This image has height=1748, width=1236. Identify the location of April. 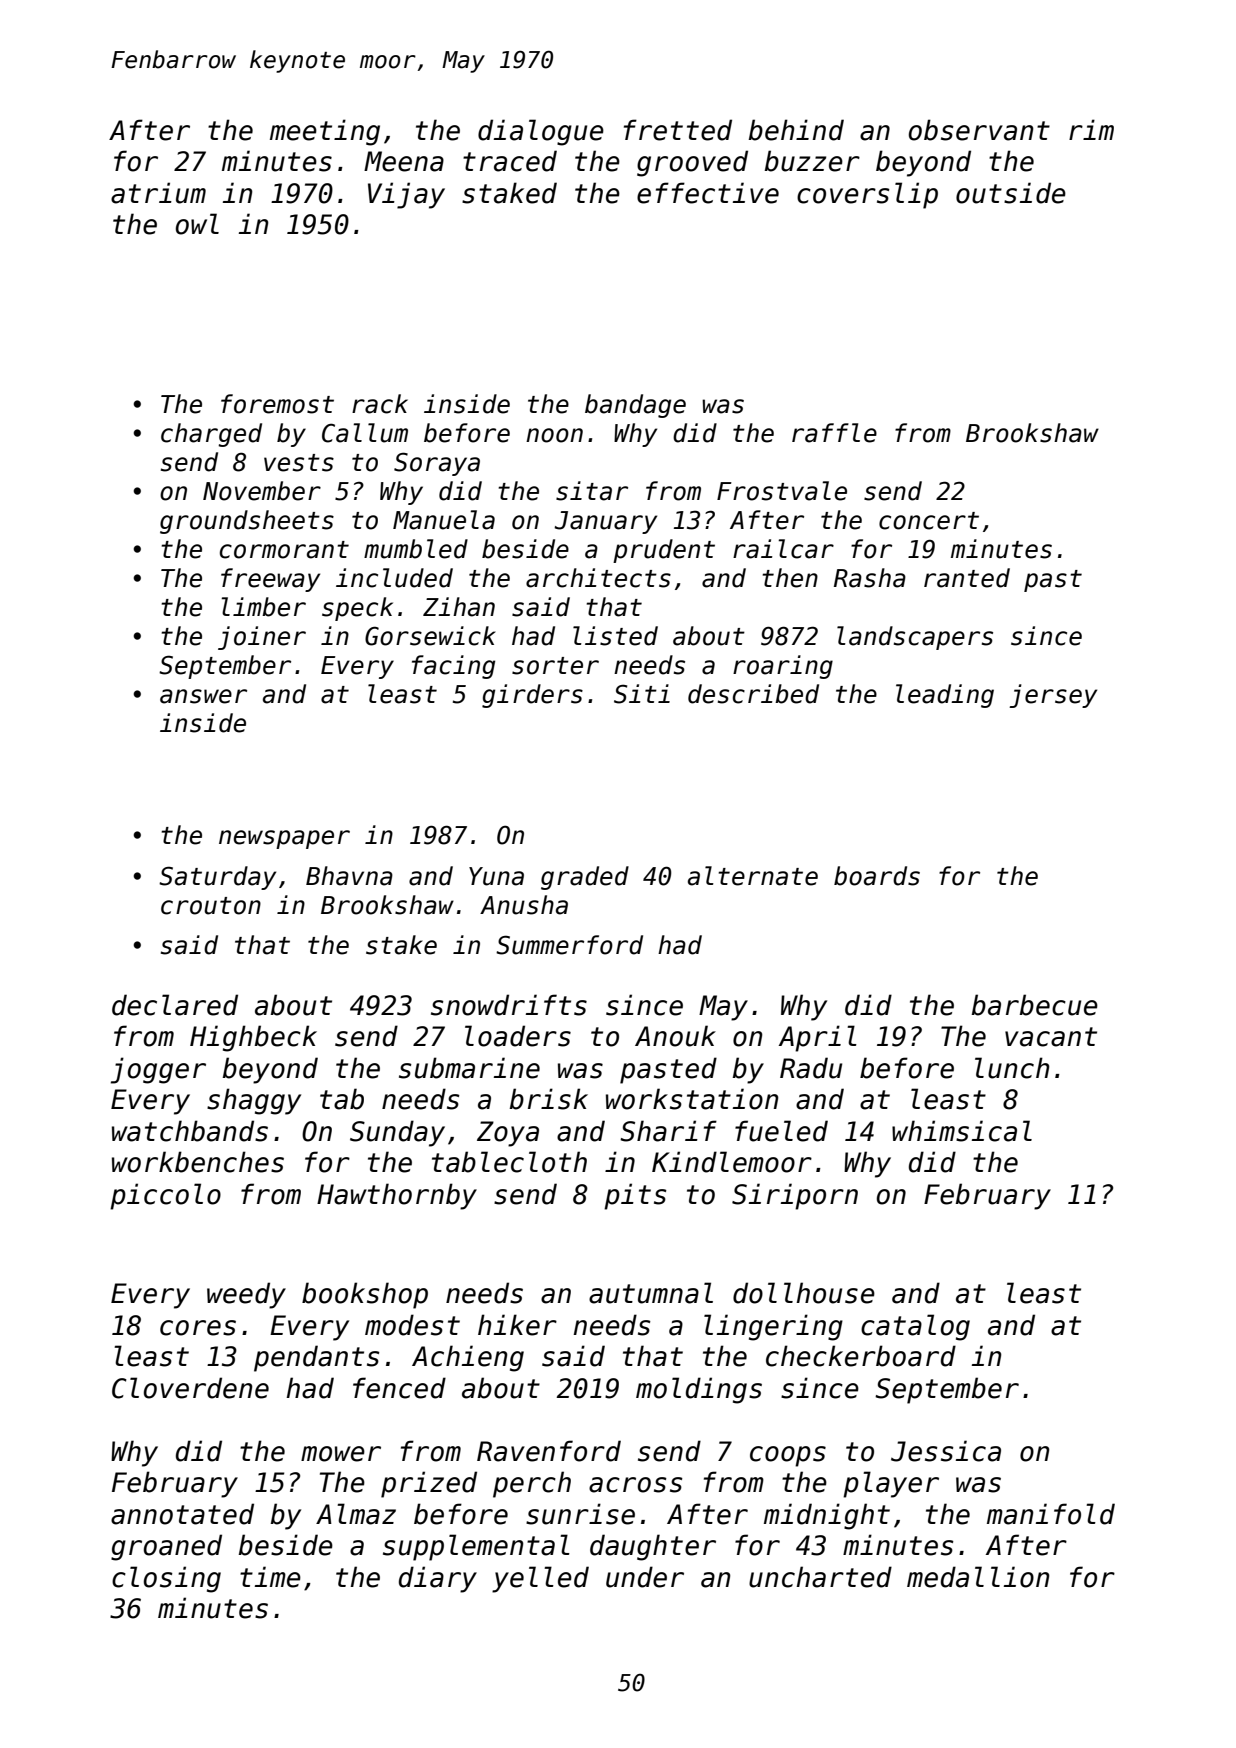
(818, 1038).
